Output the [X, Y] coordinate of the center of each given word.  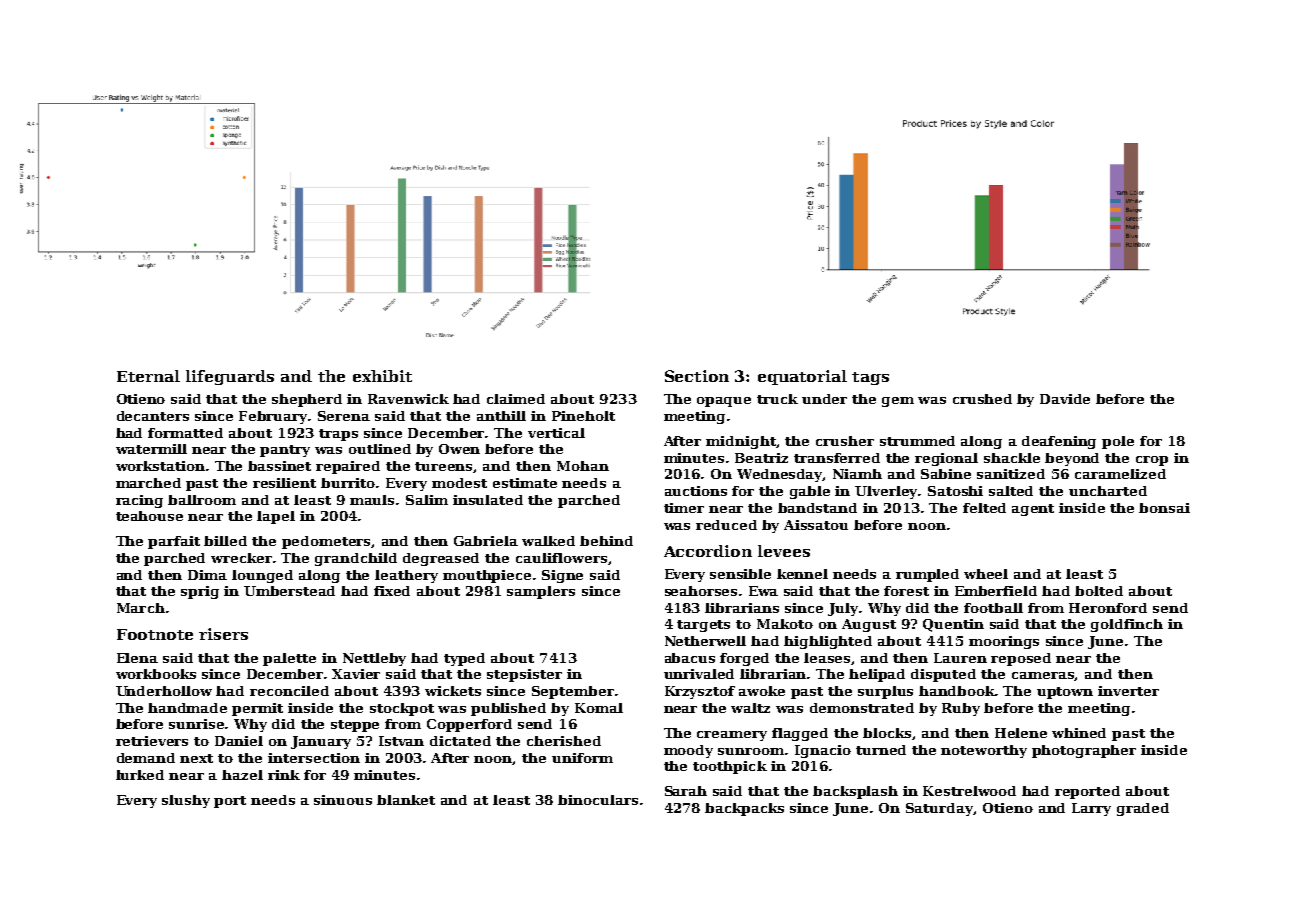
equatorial [802, 377]
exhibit [382, 376]
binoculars [598, 800]
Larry [1091, 809]
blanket [406, 800]
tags [870, 378]
